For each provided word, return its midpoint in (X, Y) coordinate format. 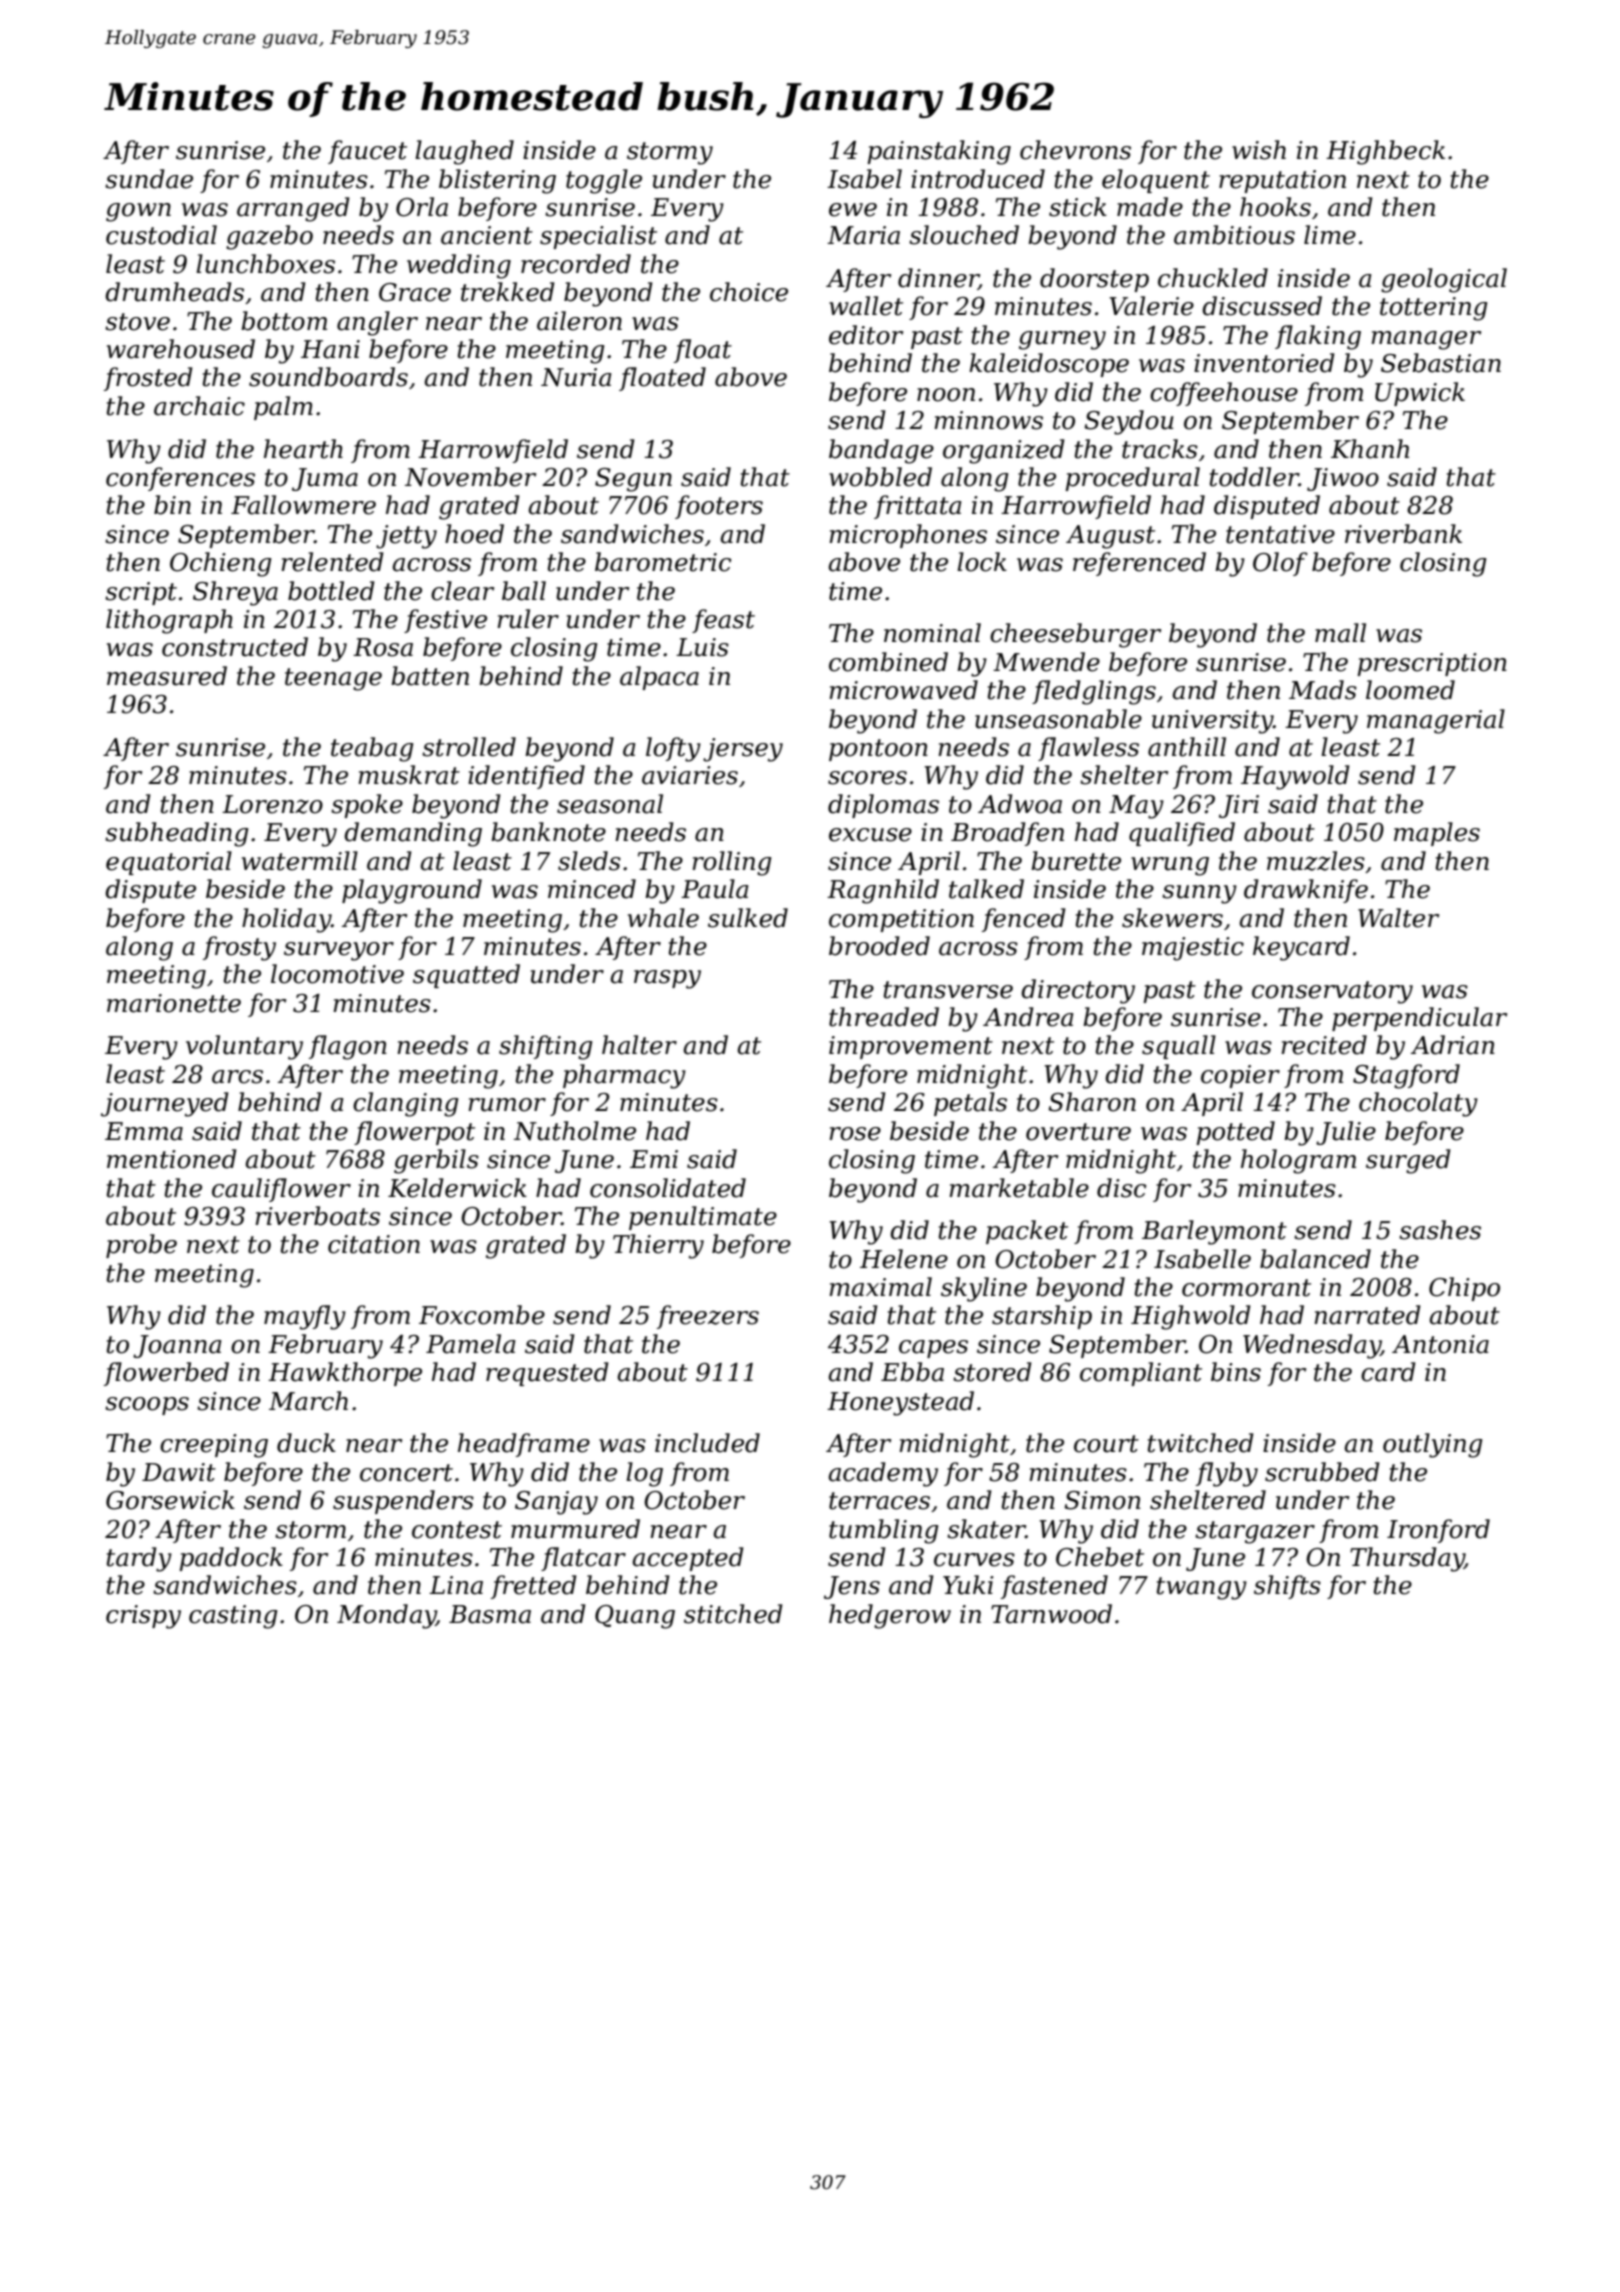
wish (1259, 150)
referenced (1139, 564)
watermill (300, 861)
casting (233, 1617)
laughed (464, 152)
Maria (863, 235)
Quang (635, 1617)
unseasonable (1058, 719)
